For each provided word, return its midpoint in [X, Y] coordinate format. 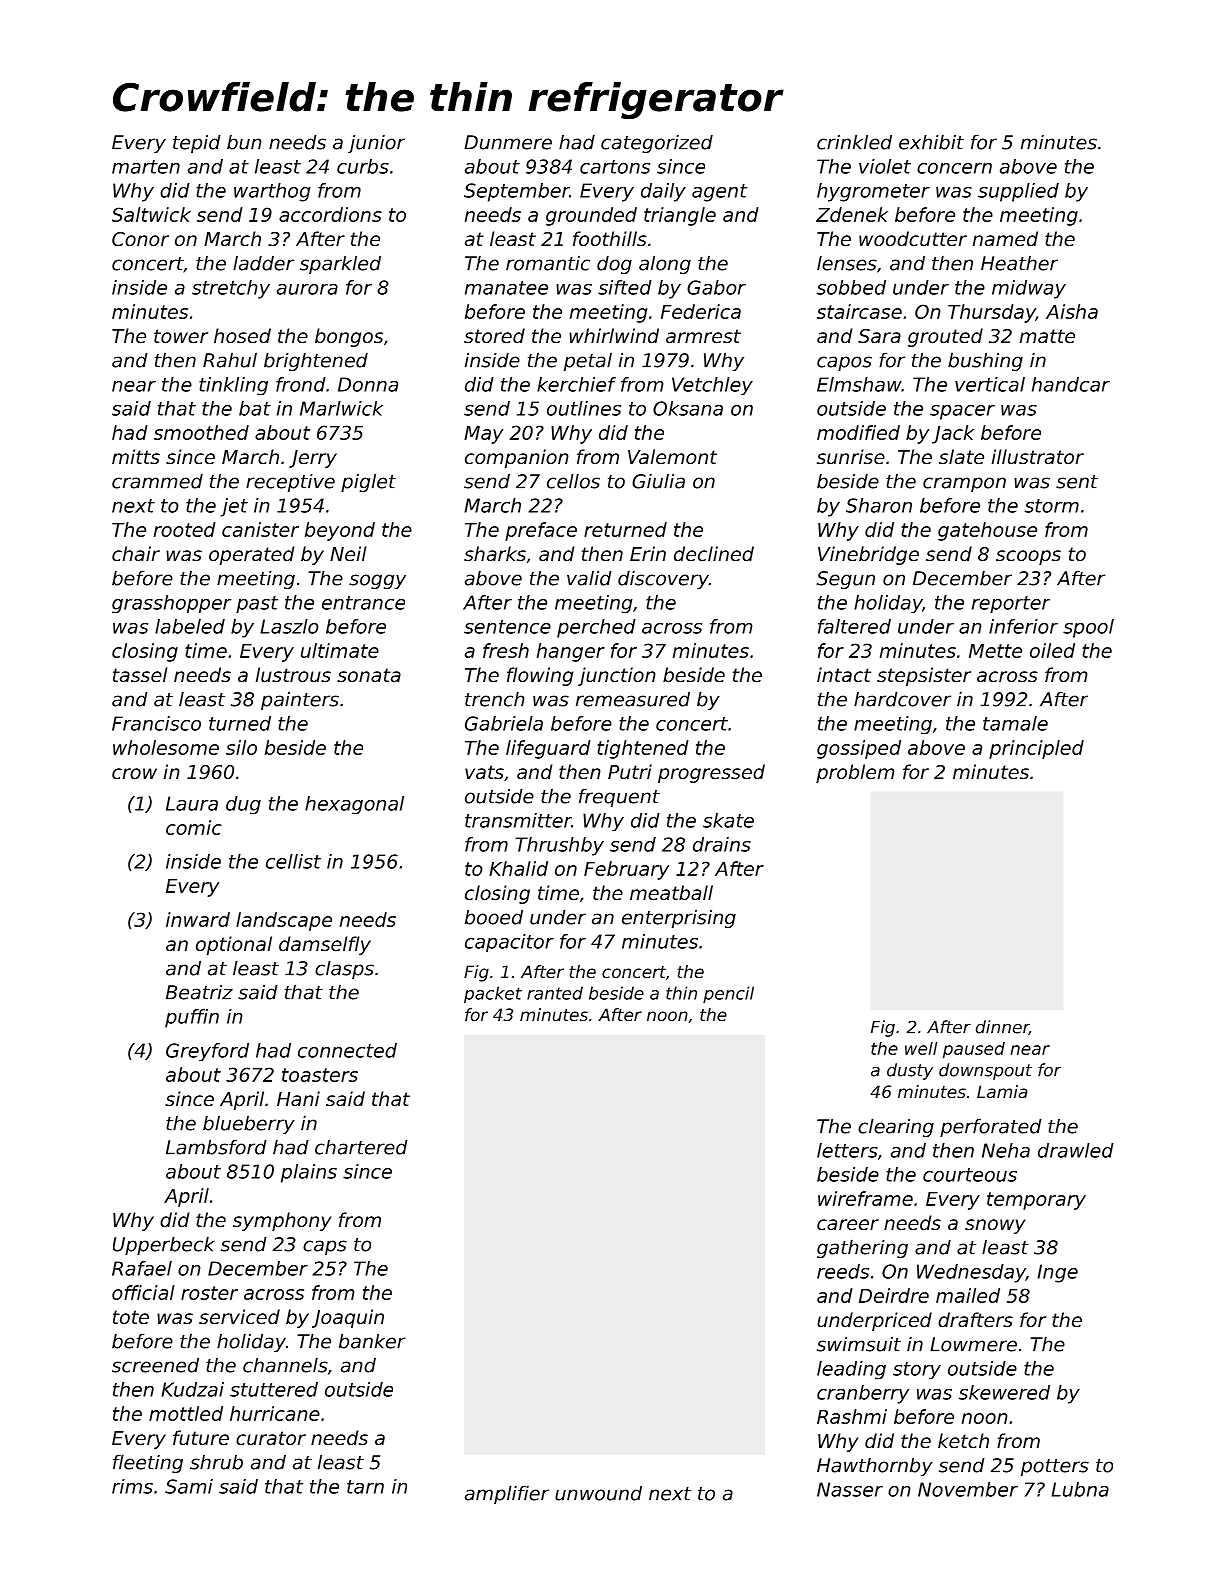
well [921, 1048]
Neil [348, 553]
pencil [728, 994]
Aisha [1072, 311]
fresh [506, 650]
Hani [298, 1098]
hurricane [275, 1413]
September [517, 192]
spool [1088, 628]
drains [722, 844]
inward [198, 919]
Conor [140, 239]
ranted [555, 993]
